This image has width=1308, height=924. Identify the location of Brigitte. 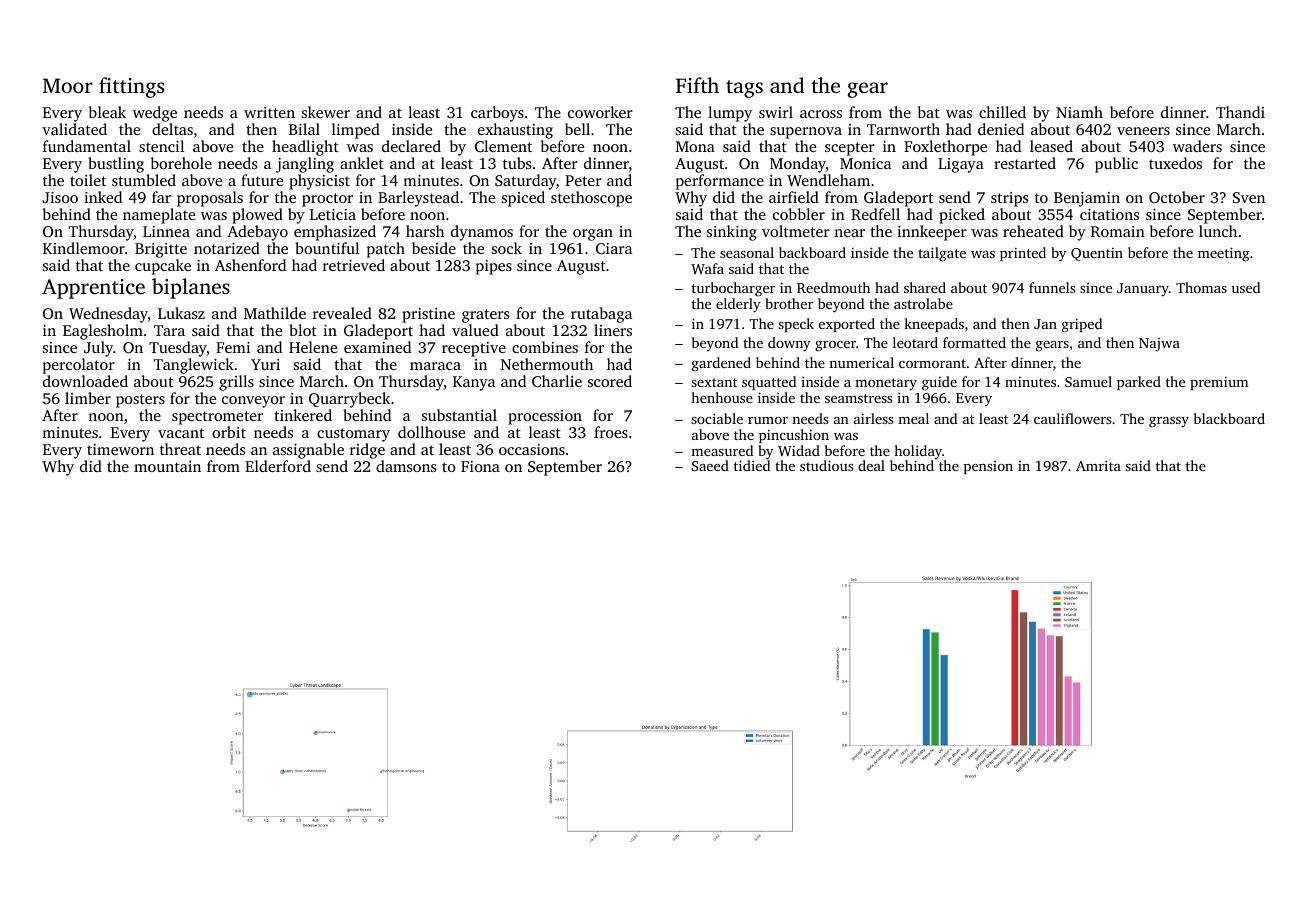
(161, 250).
